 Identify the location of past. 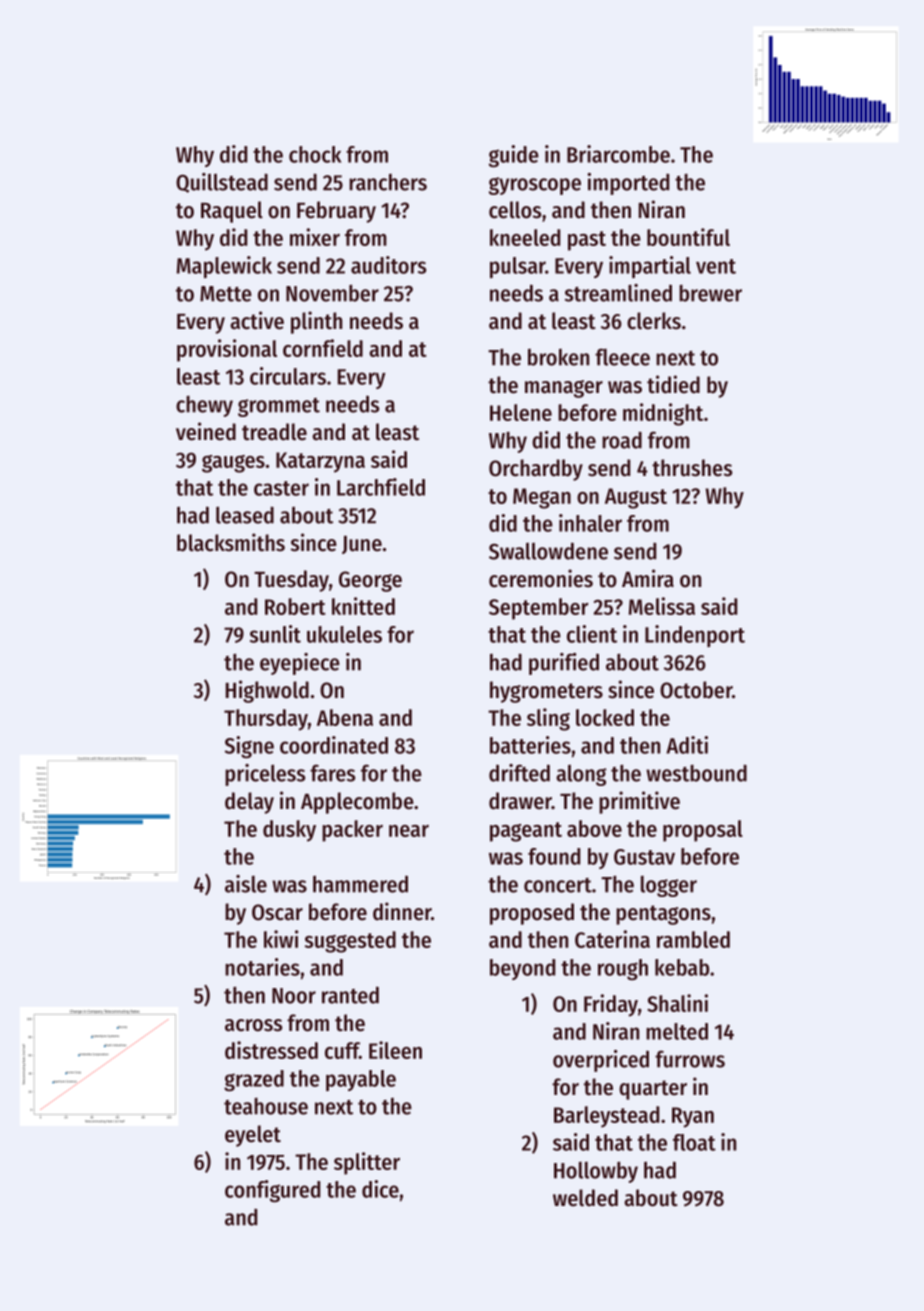
(587, 241).
